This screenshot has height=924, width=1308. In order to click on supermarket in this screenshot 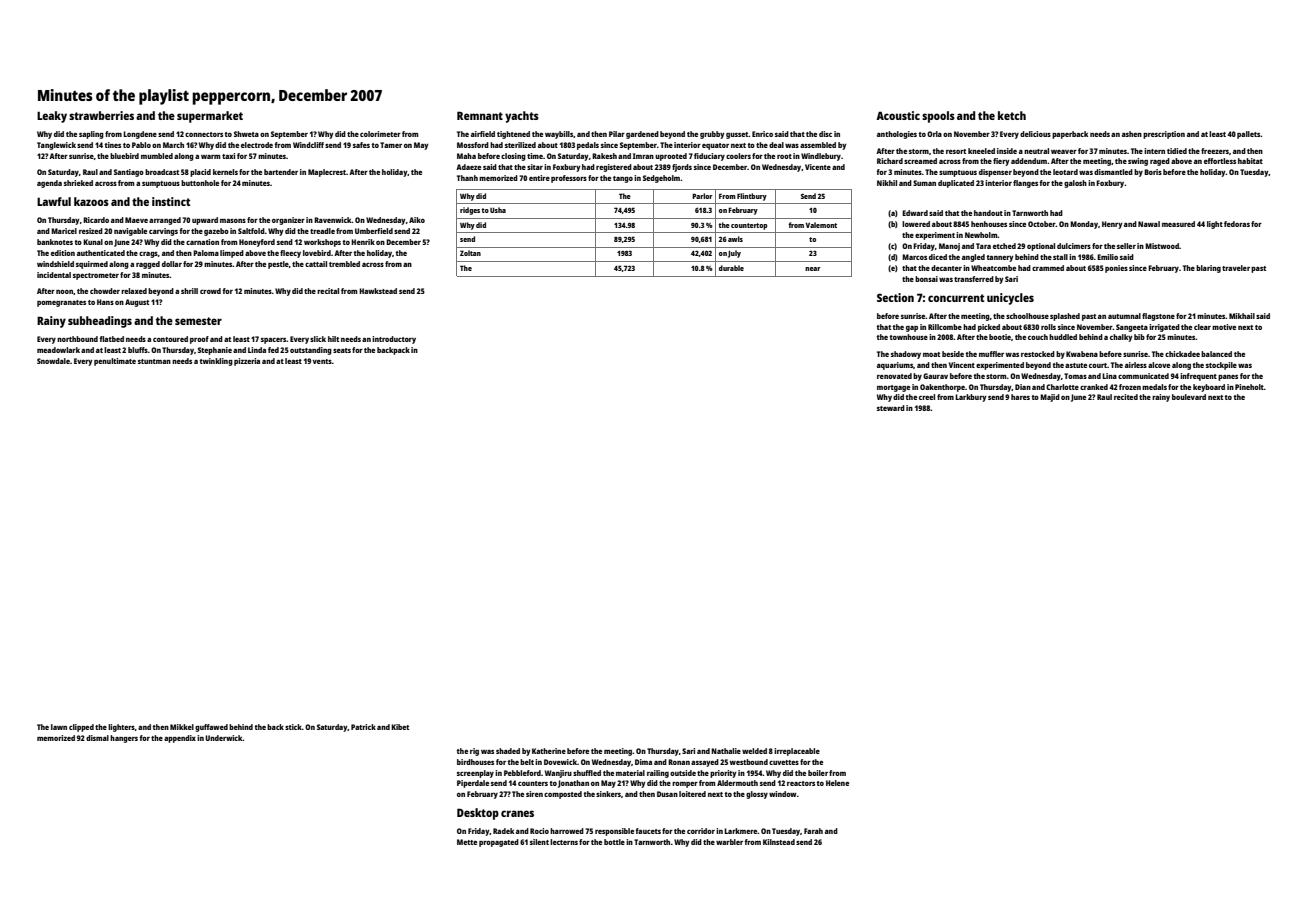, I will do `click(210, 117)`.
